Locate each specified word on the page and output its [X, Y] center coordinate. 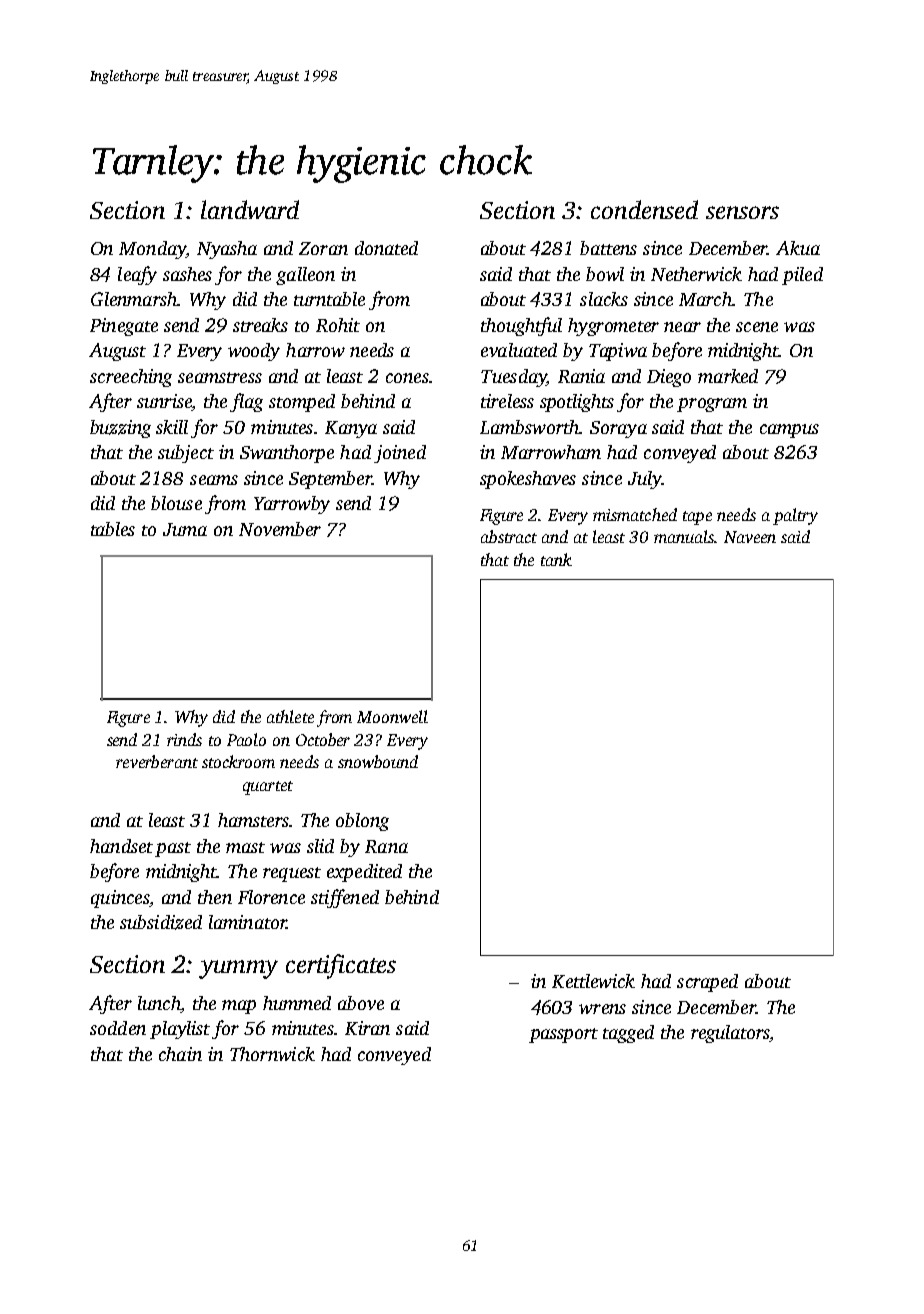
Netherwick [696, 274]
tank [556, 559]
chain [180, 1054]
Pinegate [124, 327]
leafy [137, 275]
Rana [386, 846]
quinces [120, 899]
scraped [707, 983]
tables [113, 529]
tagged [628, 1034]
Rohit [338, 325]
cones [407, 378]
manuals [684, 536]
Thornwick [272, 1054]
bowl [605, 274]
